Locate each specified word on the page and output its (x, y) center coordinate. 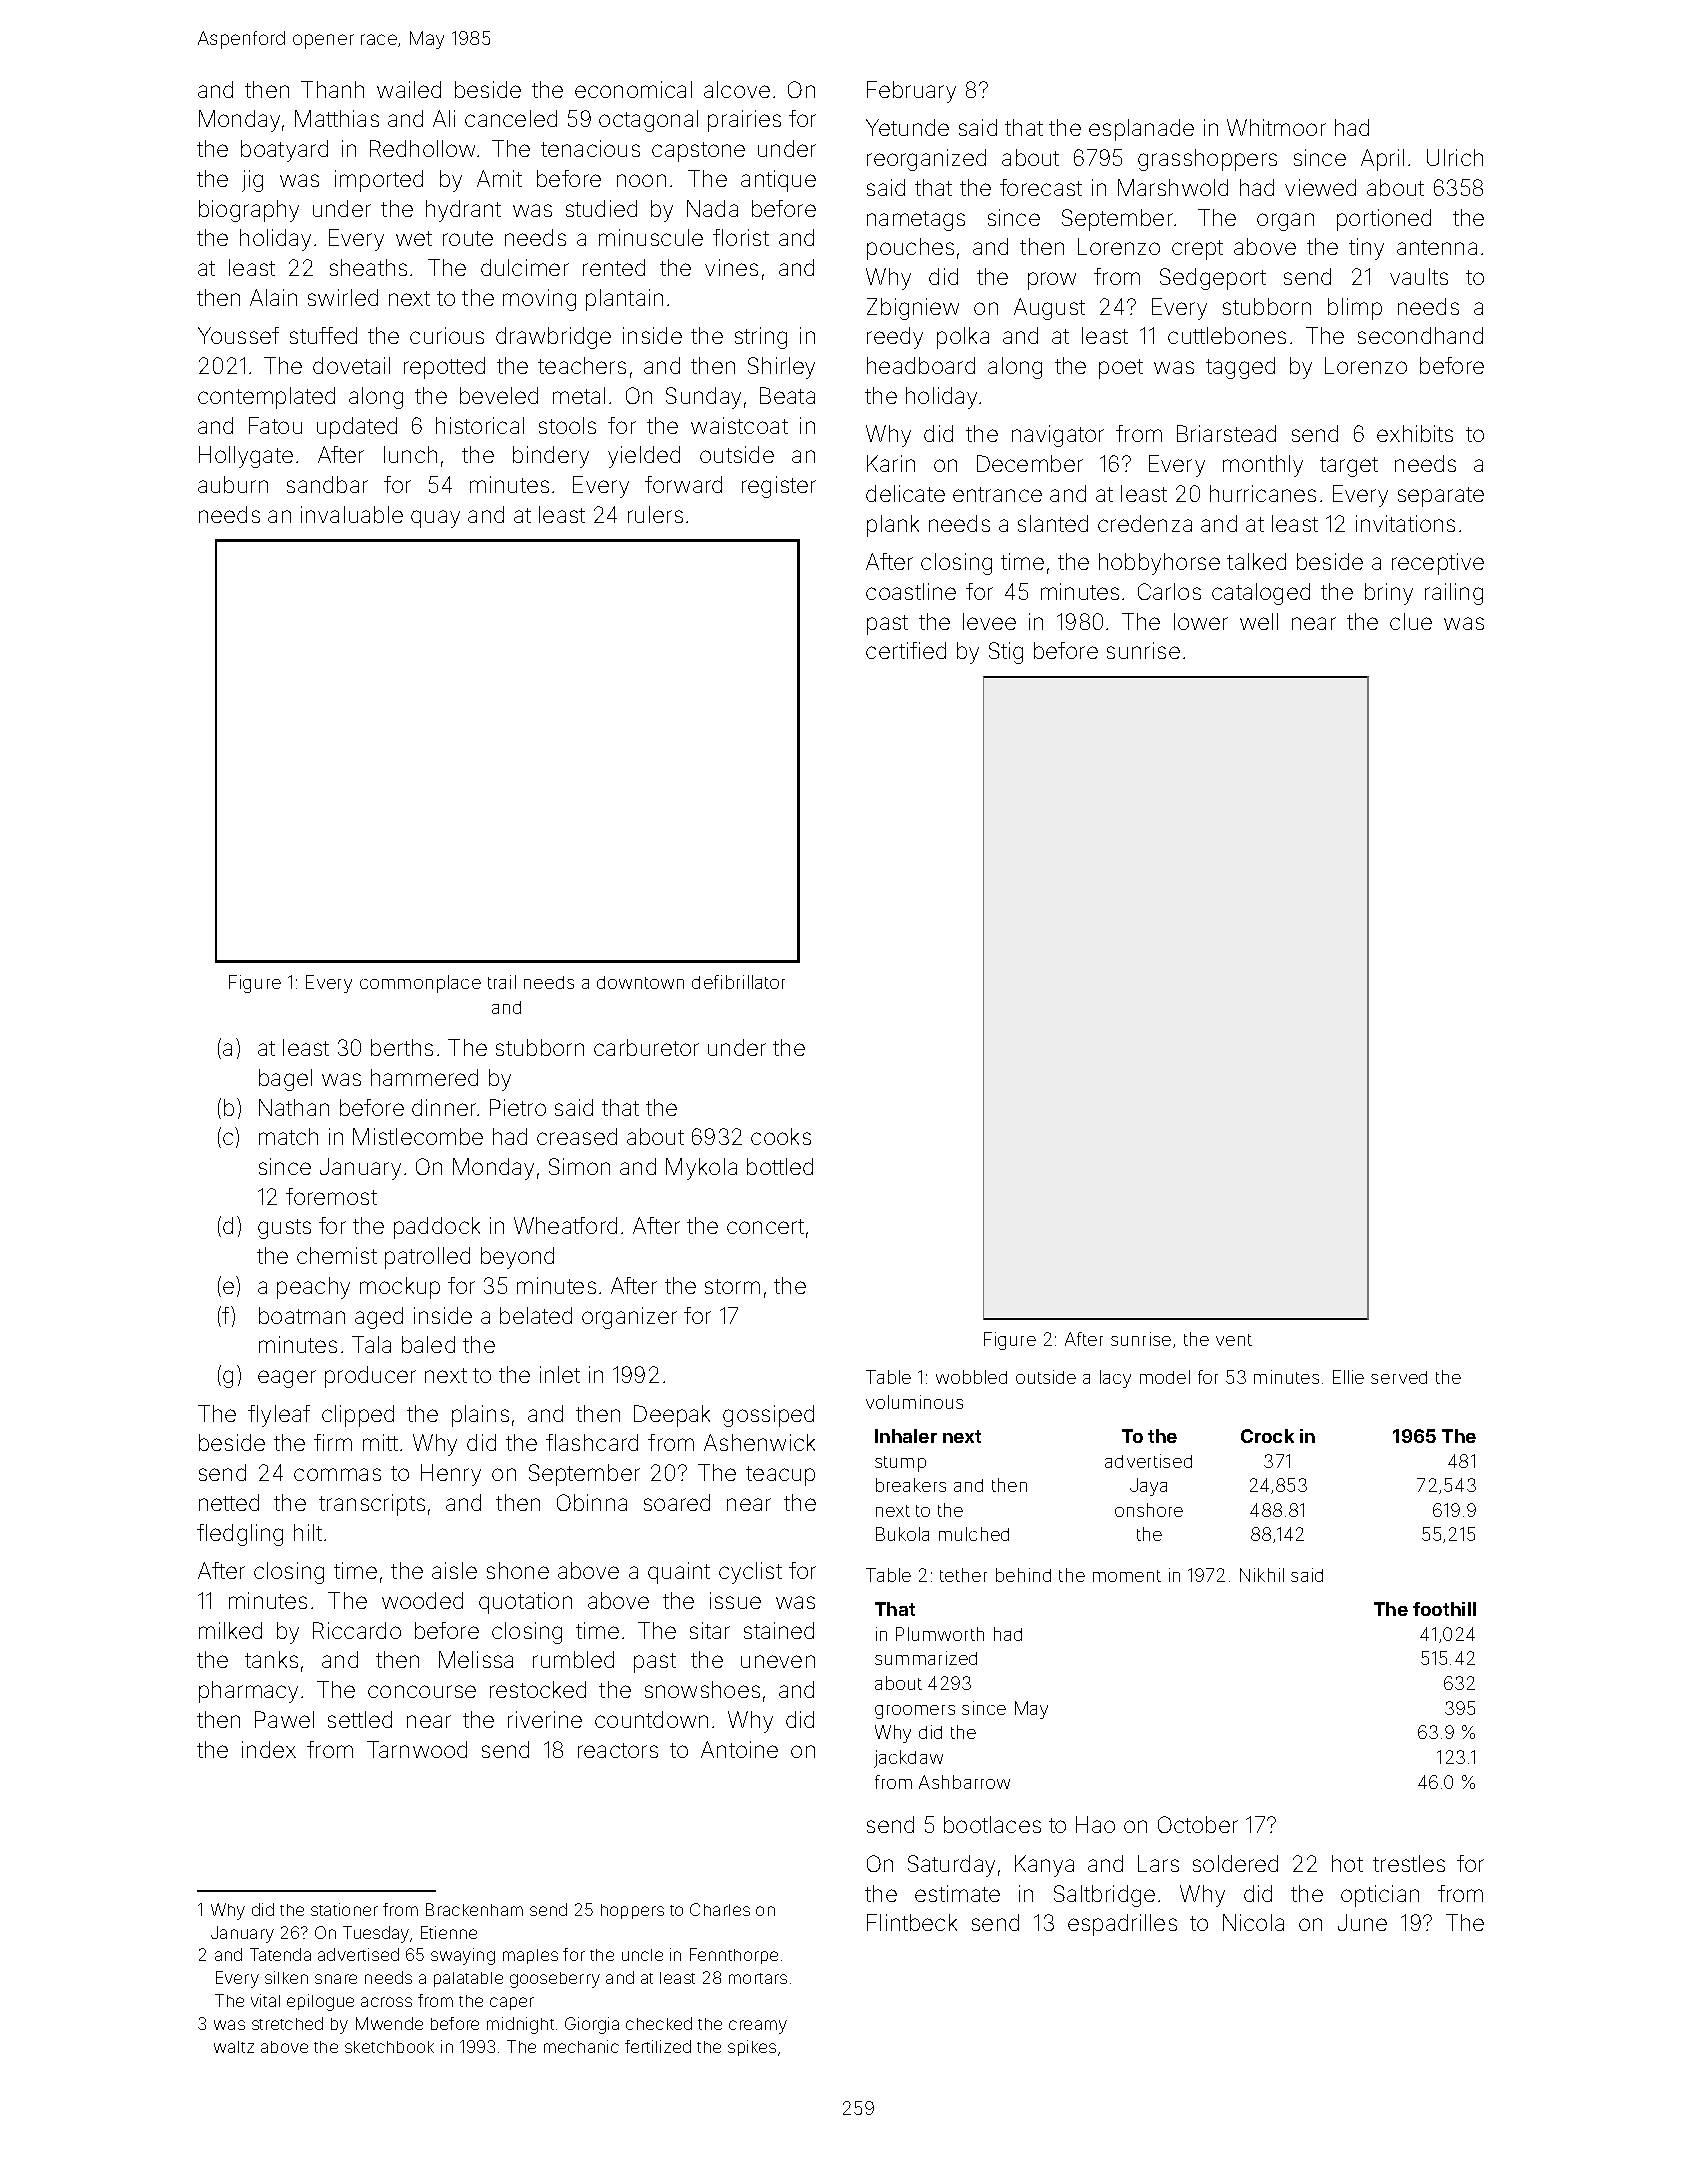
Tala (371, 1344)
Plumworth (940, 1634)
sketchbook (389, 2047)
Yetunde (907, 127)
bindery (551, 457)
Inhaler (906, 1436)
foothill (1444, 1609)
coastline (911, 591)
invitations (1405, 523)
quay (435, 519)
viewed (1320, 187)
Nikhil (1262, 1575)
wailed (409, 89)
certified (906, 650)
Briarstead (1226, 433)
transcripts (372, 1505)
